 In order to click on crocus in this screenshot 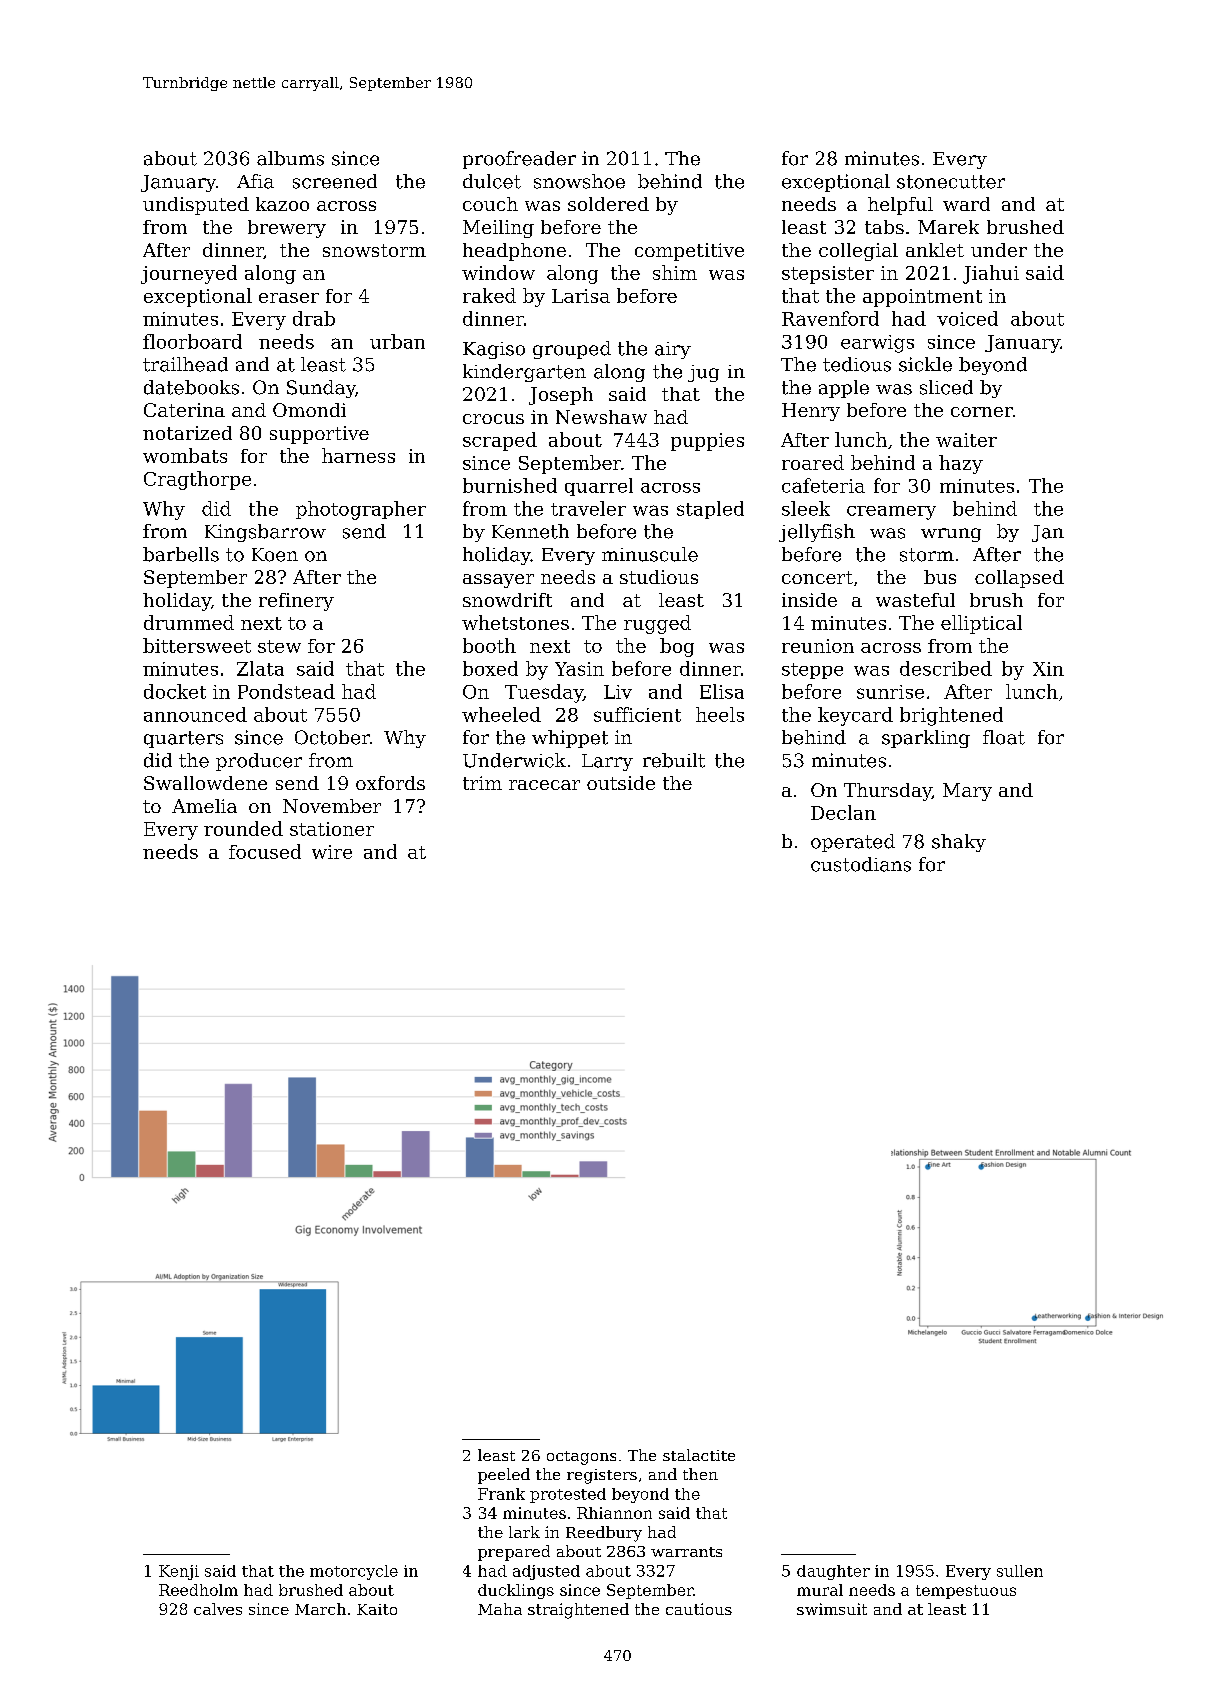, I will do `click(493, 419)`.
